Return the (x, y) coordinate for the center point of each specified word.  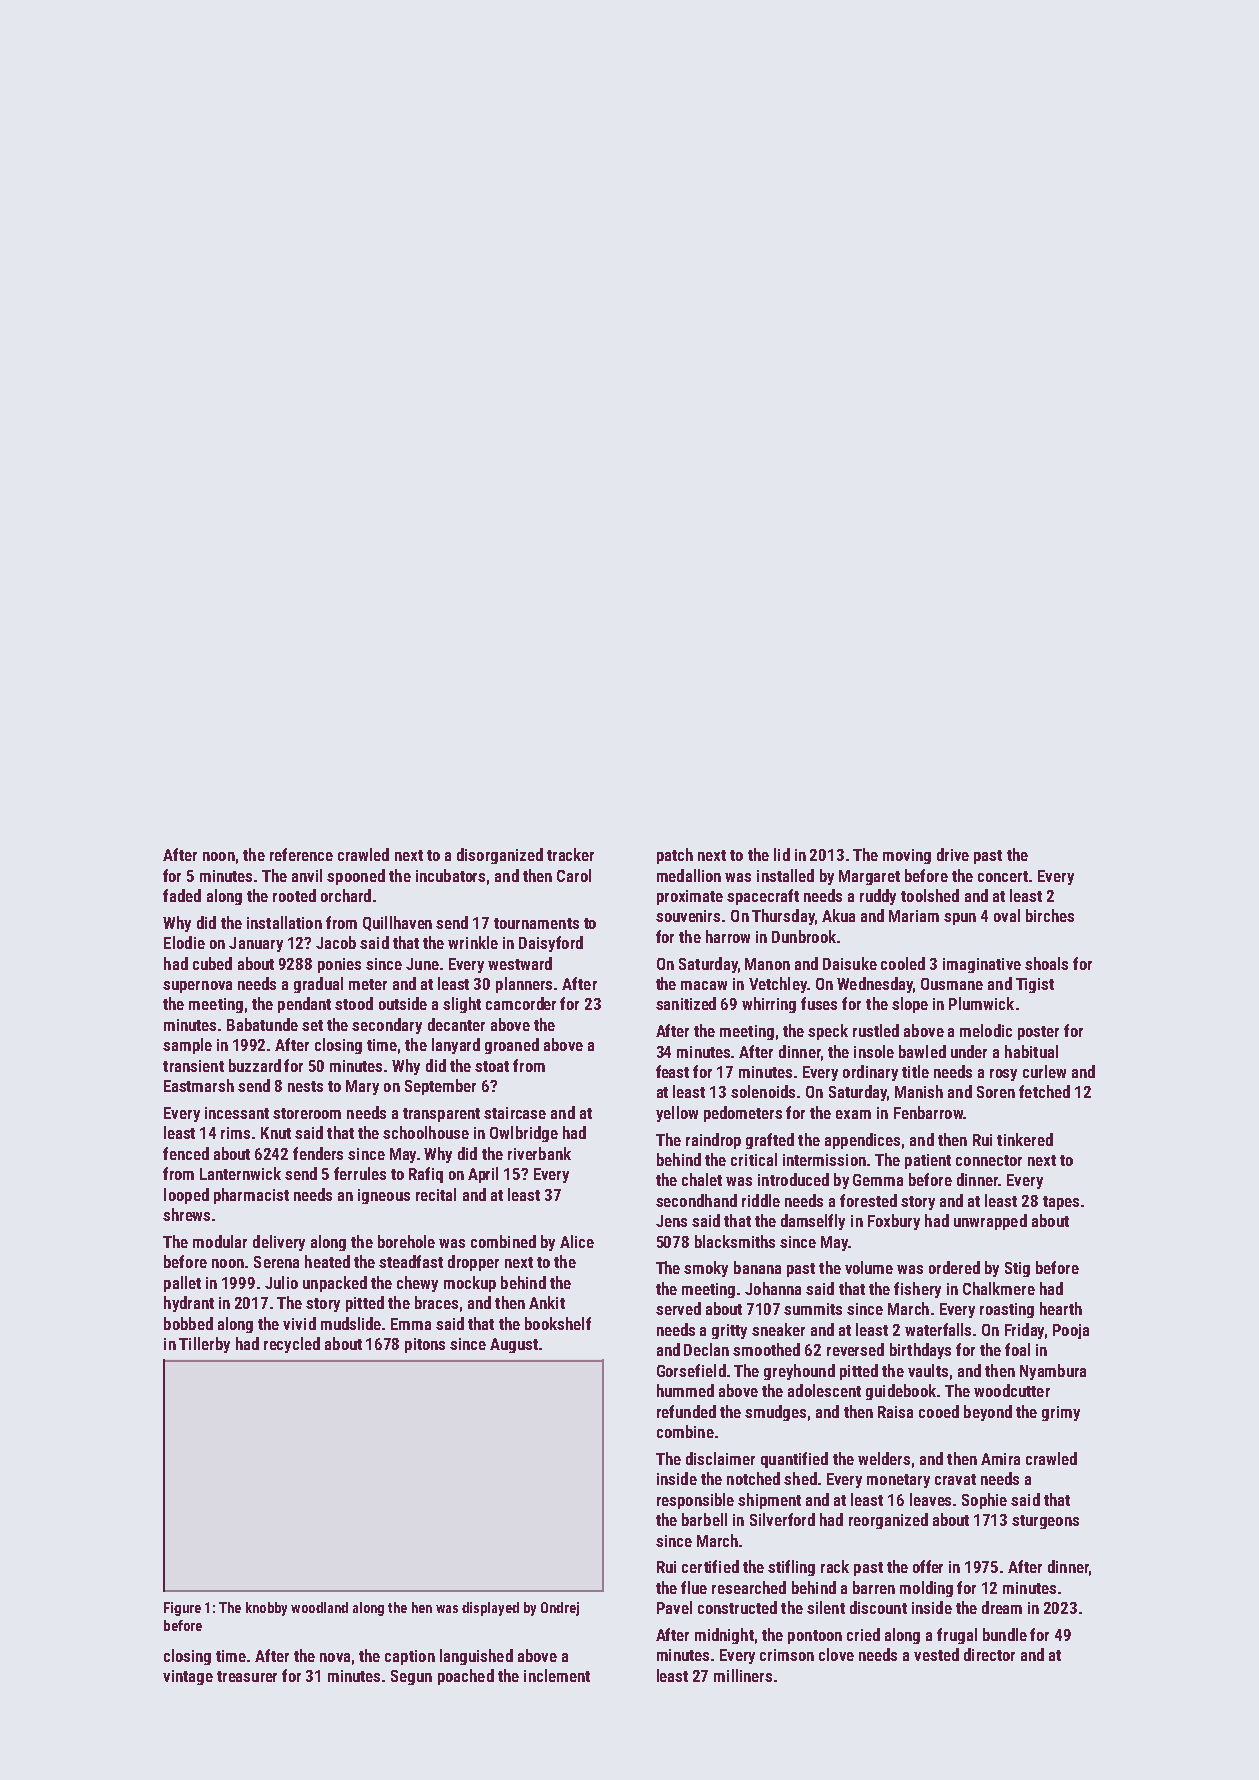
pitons (425, 1345)
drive (953, 854)
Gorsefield (691, 1370)
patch (675, 856)
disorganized (500, 856)
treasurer (247, 1676)
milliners (743, 1675)
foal (1017, 1349)
